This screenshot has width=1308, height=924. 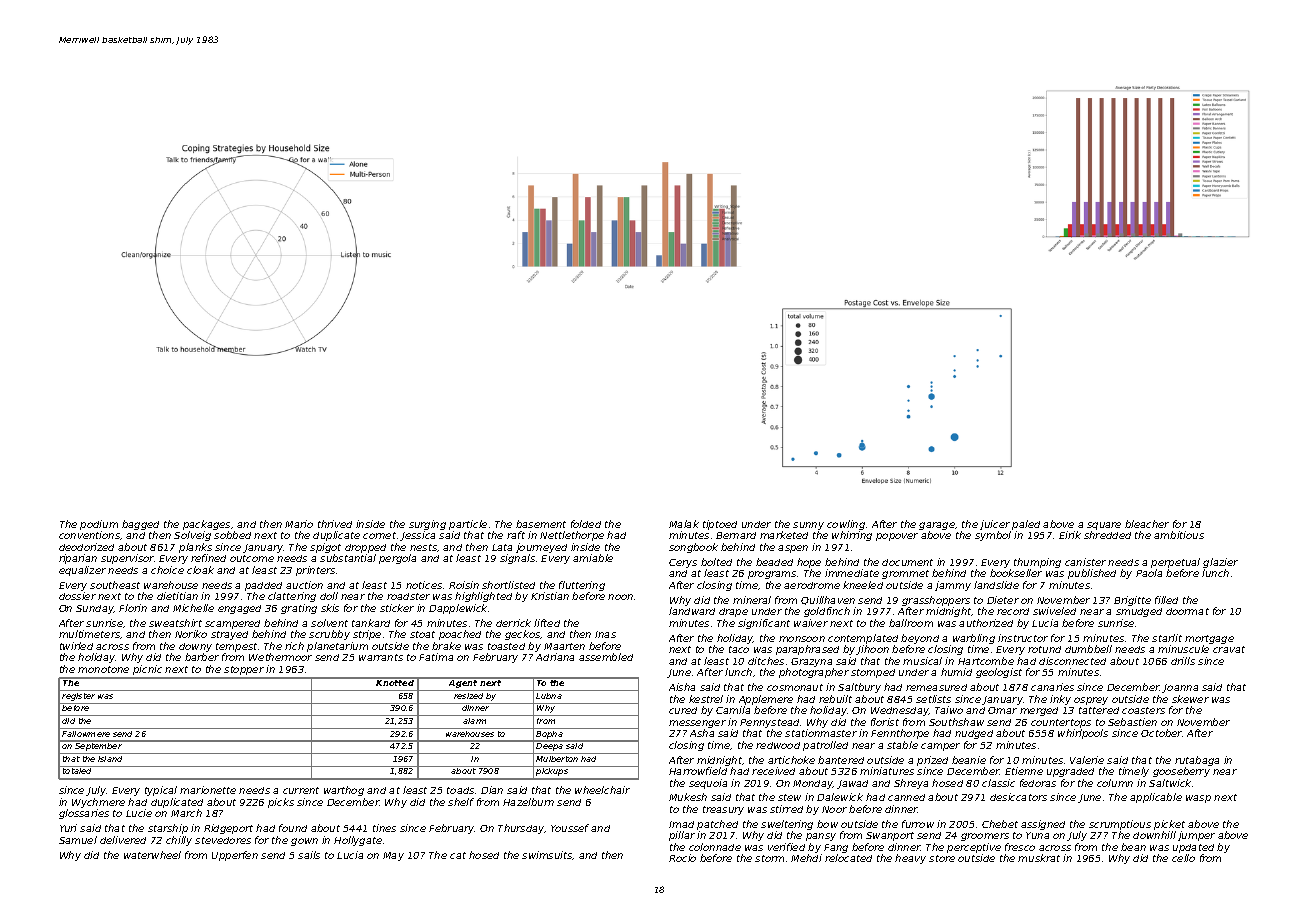 I want to click on typical, so click(x=161, y=791).
